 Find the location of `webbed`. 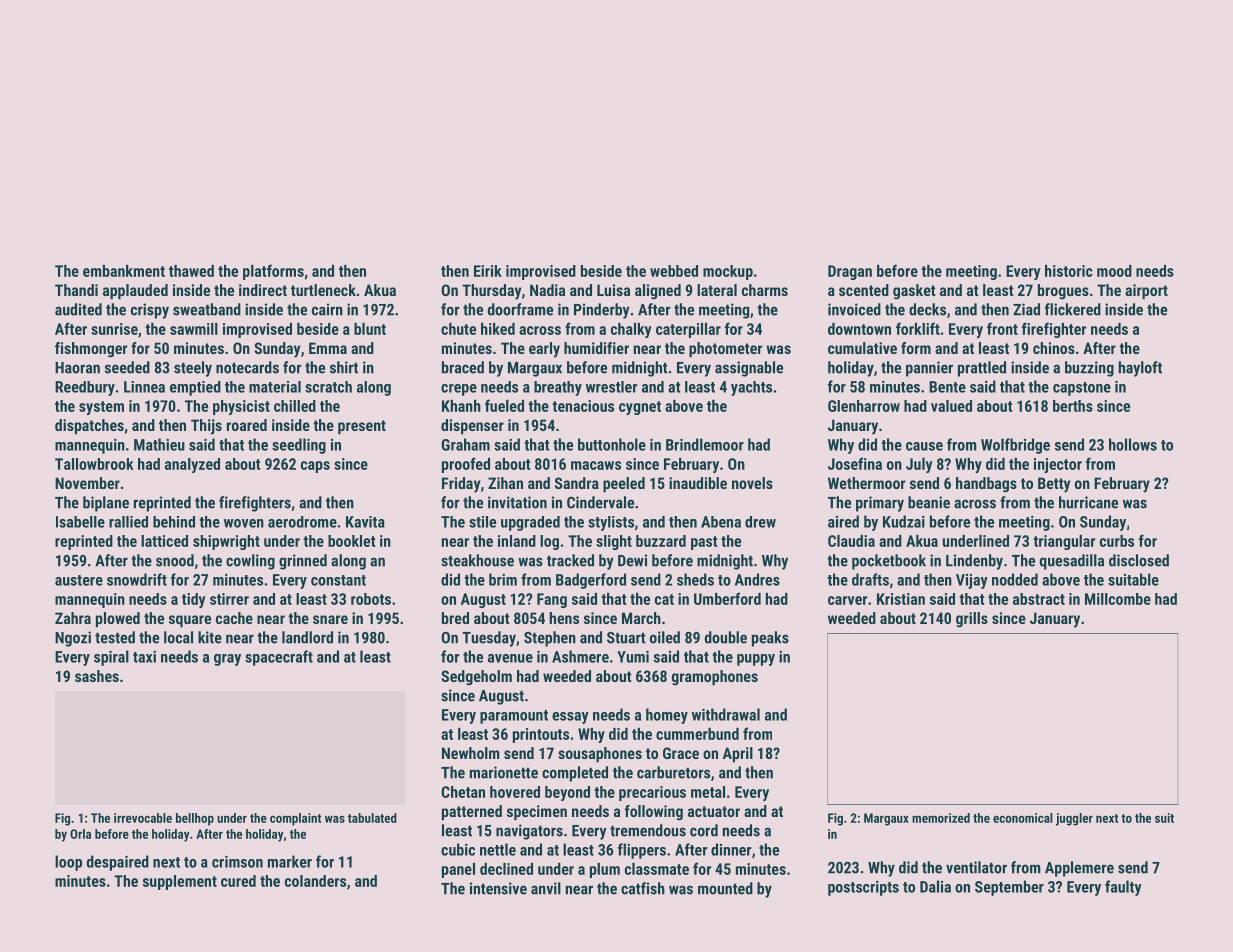

webbed is located at coordinates (674, 271).
